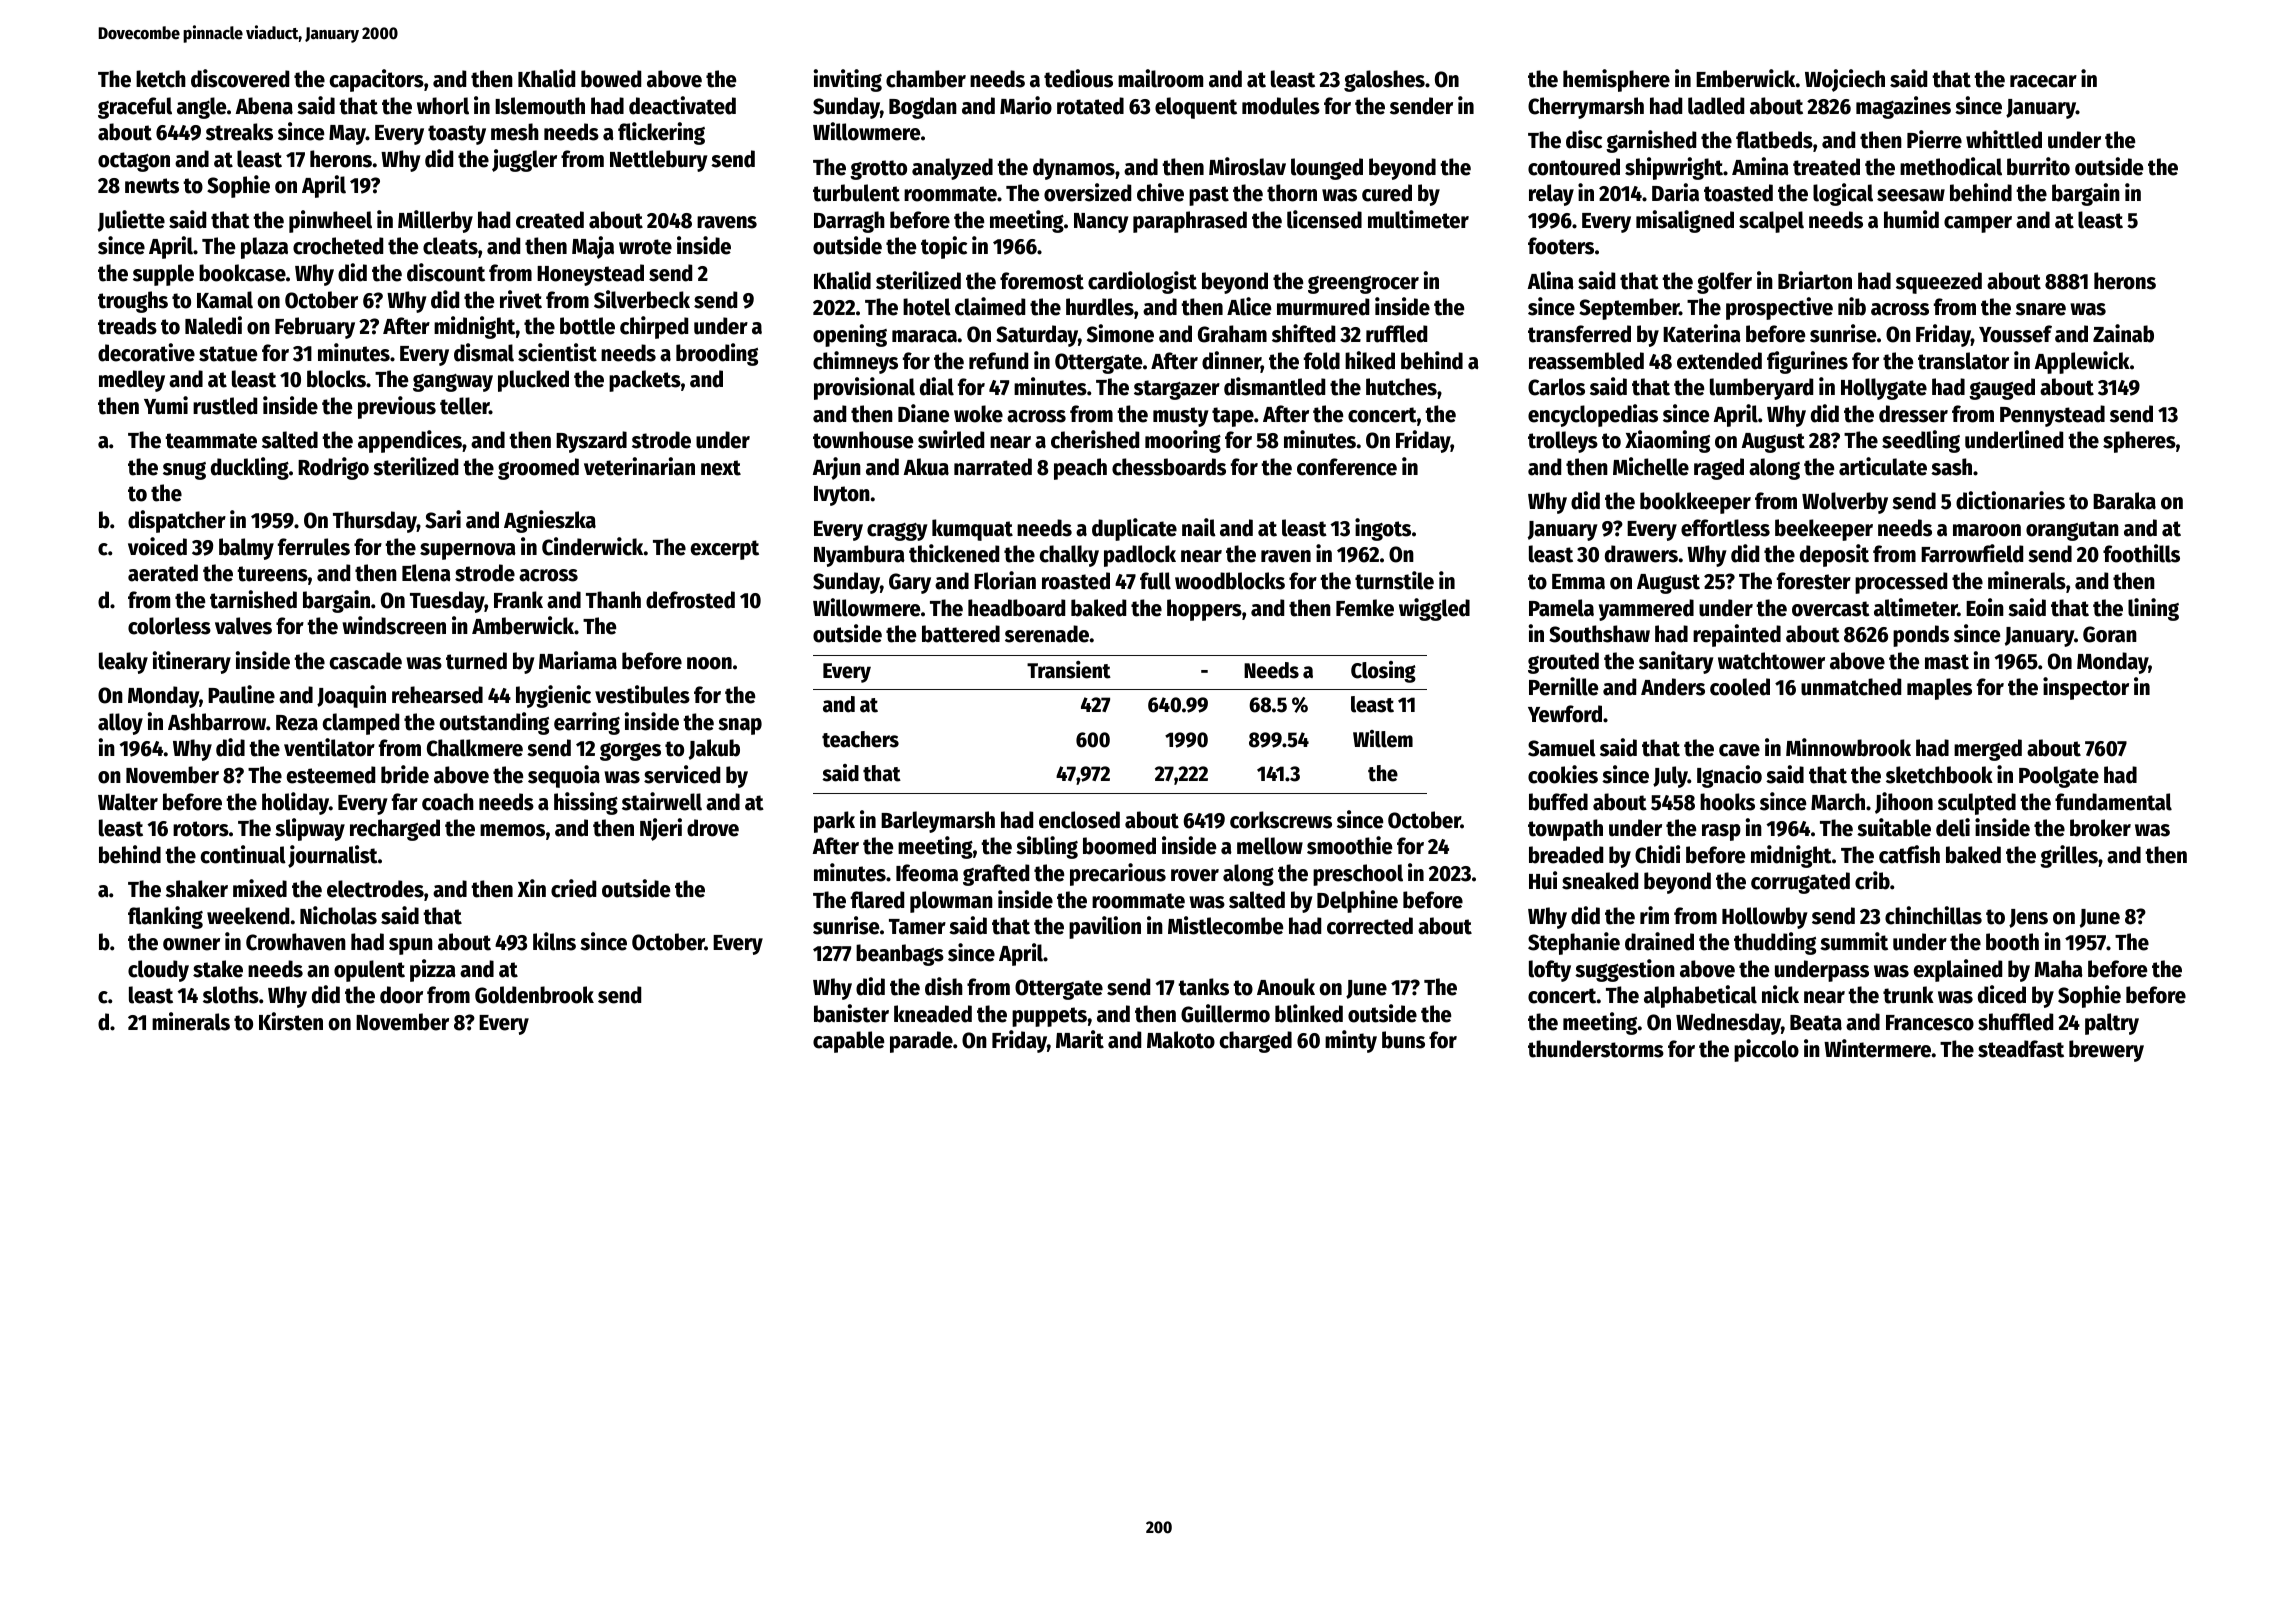 This screenshot has width=2292, height=1620. I want to click on Transient, so click(1069, 670).
